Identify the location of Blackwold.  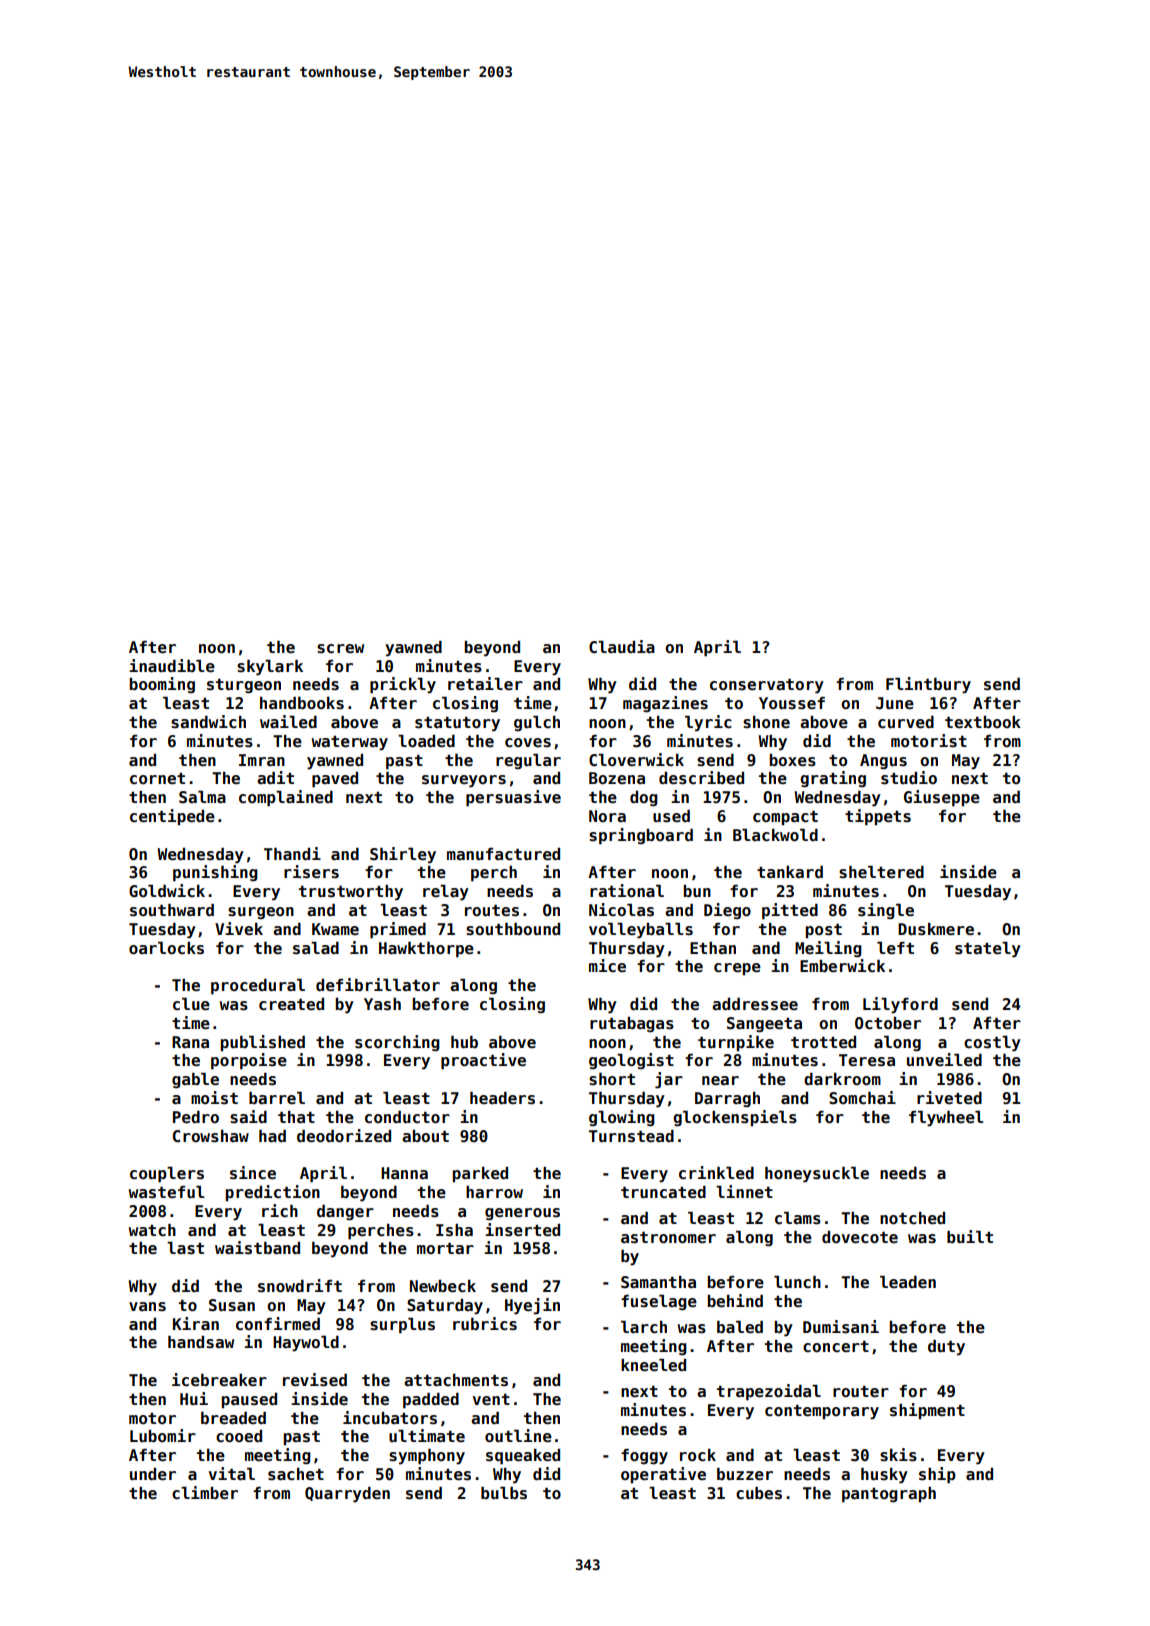
(775, 835).
